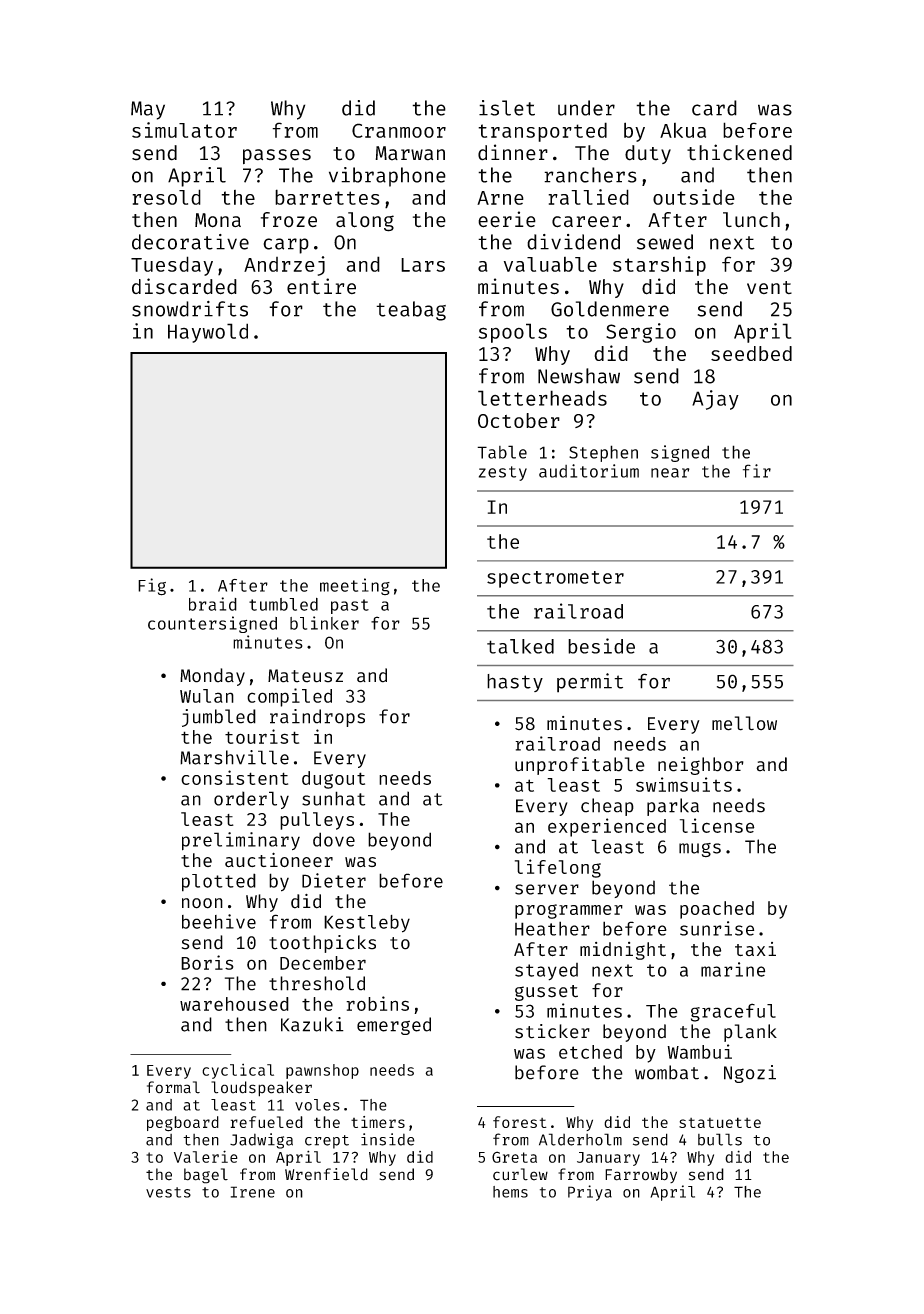 The width and height of the screenshot is (924, 1314). I want to click on consistent, so click(234, 777).
